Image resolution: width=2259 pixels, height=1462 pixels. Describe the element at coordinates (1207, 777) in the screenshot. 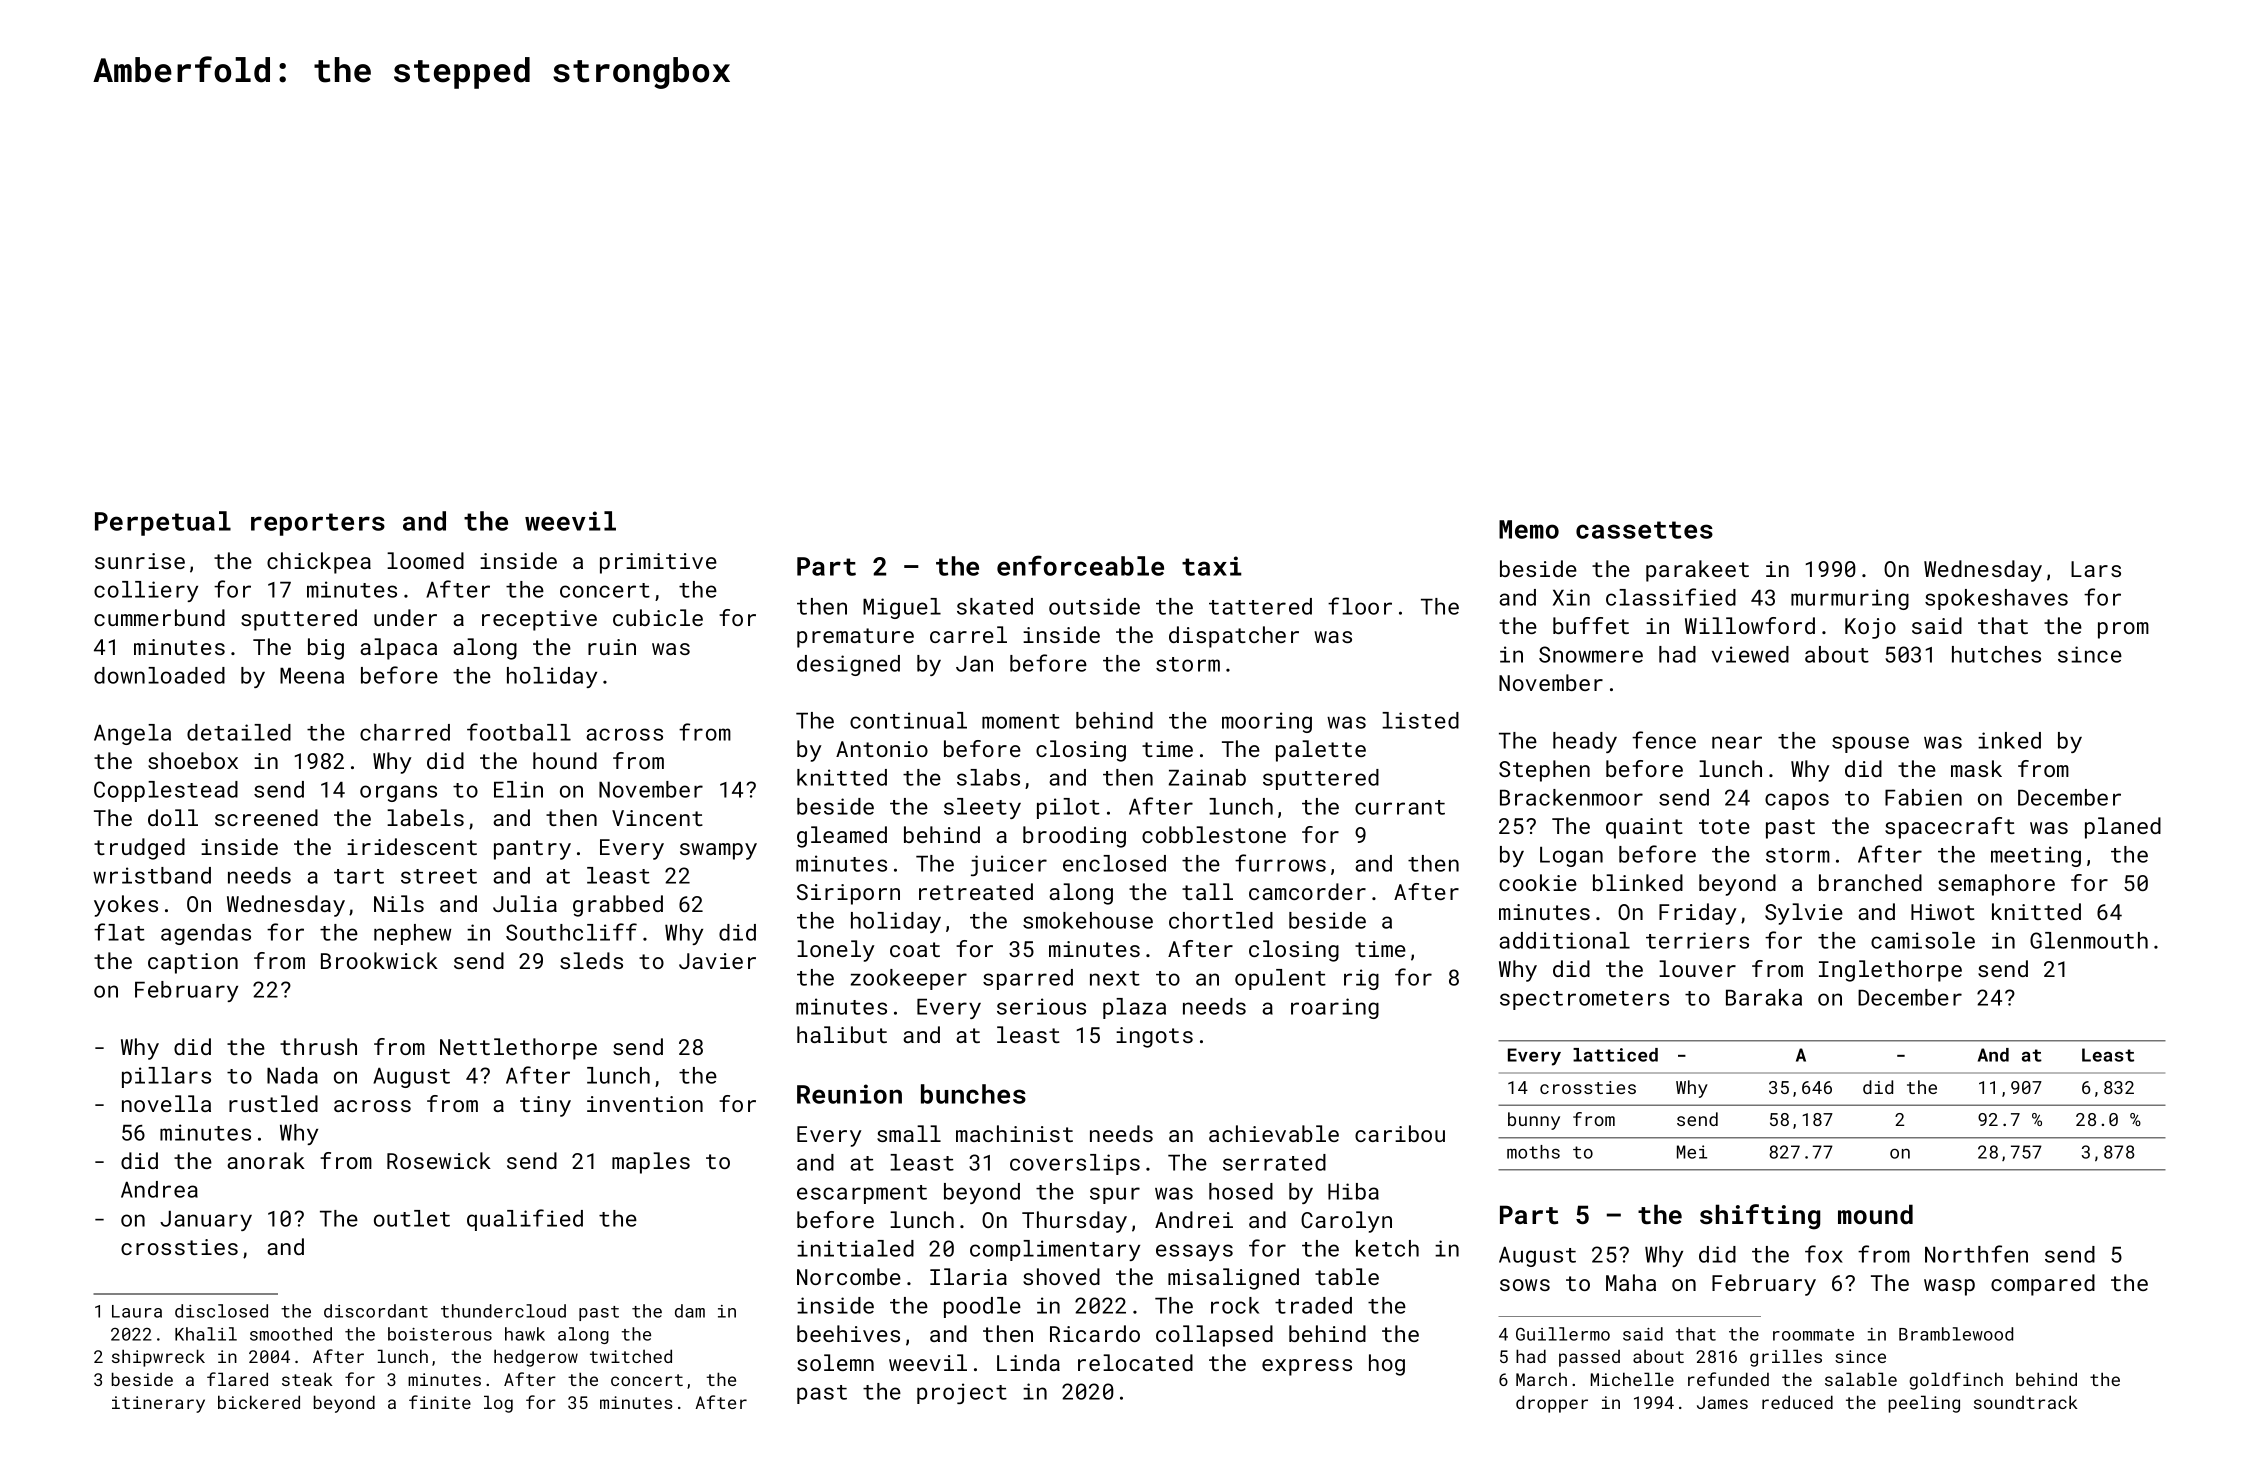

I see `Zainab` at that location.
